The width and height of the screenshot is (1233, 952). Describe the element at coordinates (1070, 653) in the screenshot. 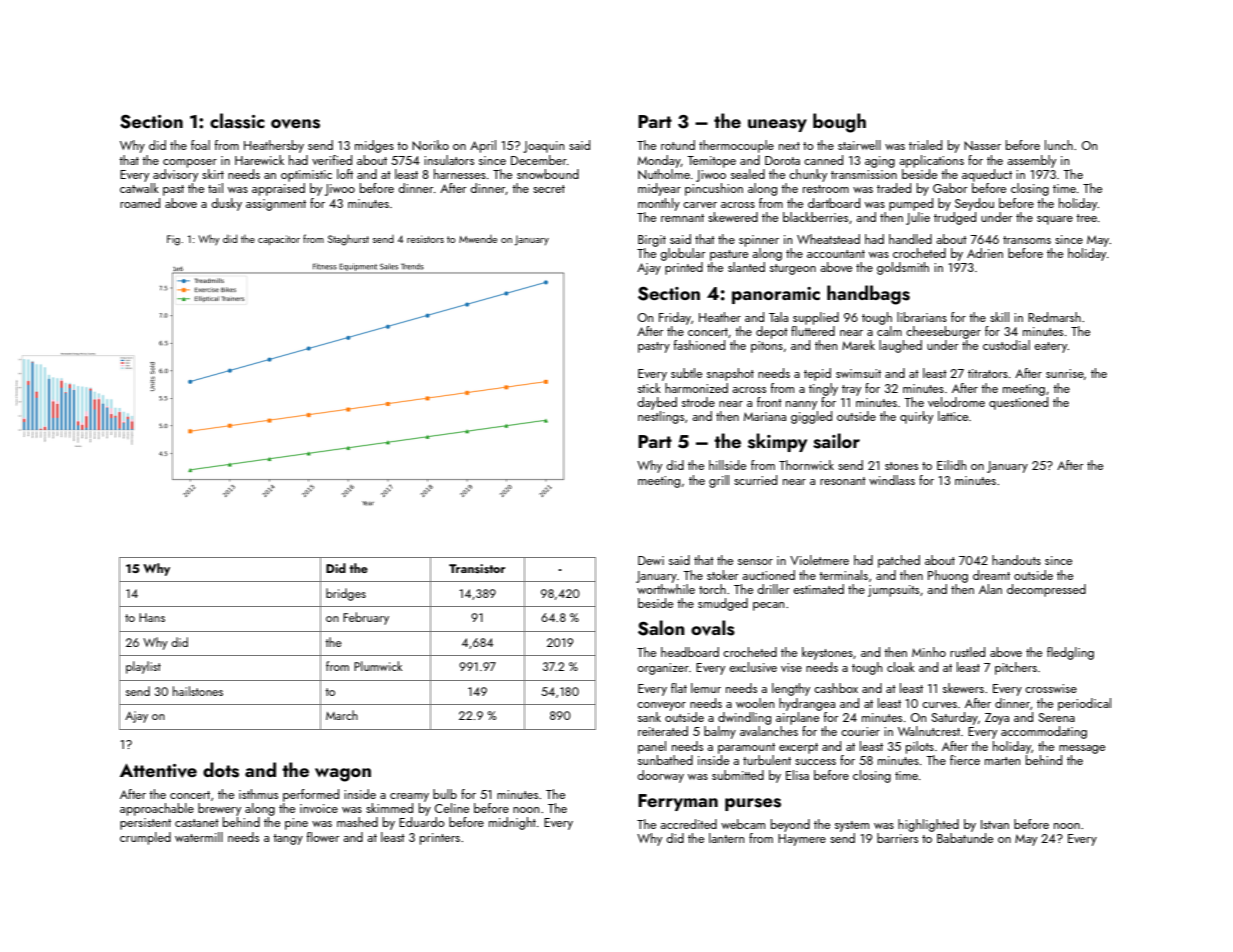

I see `fledgling` at that location.
